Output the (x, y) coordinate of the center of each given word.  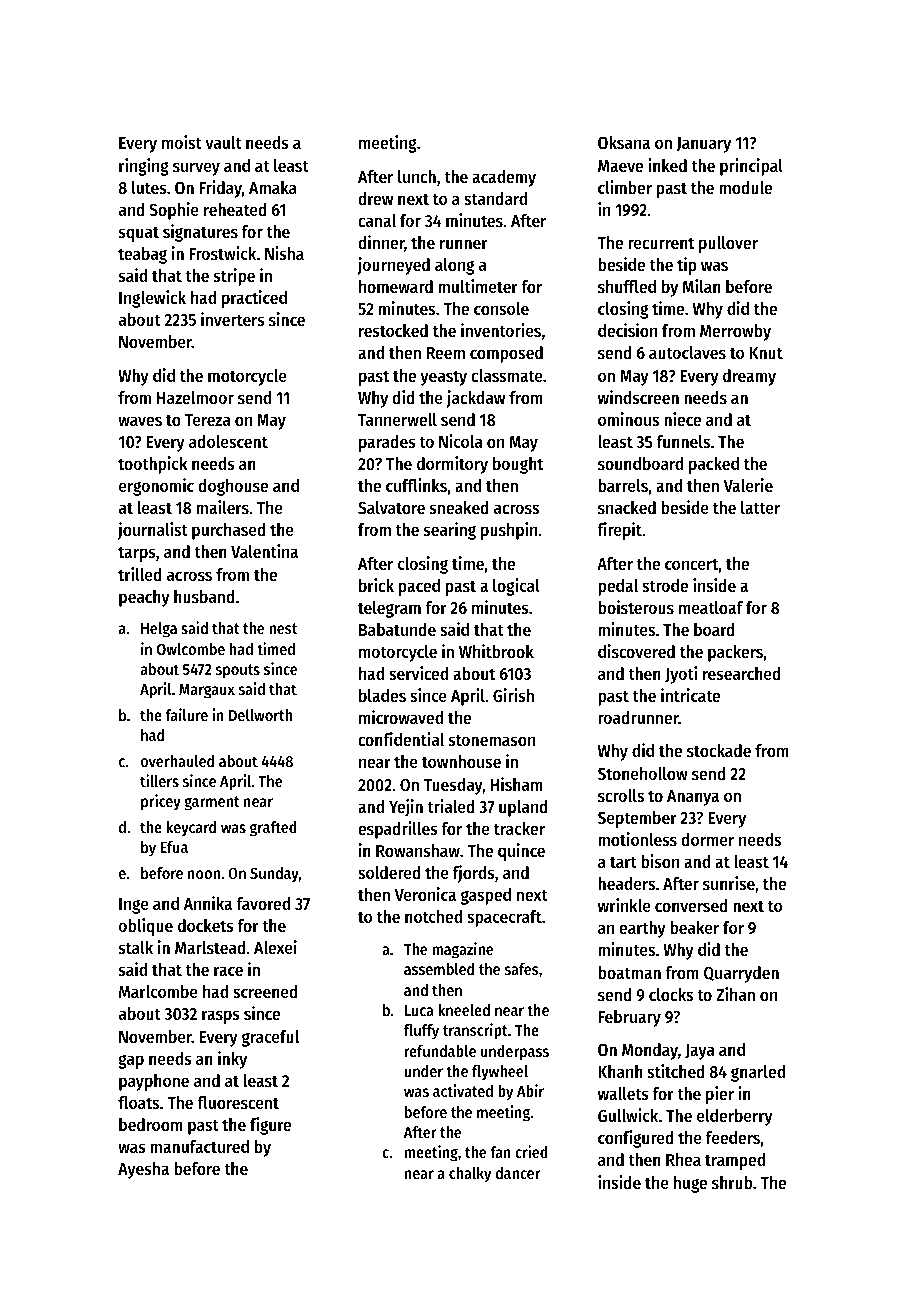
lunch (417, 176)
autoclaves (687, 352)
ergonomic (156, 487)
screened (265, 991)
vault (223, 142)
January (704, 145)
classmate (507, 375)
